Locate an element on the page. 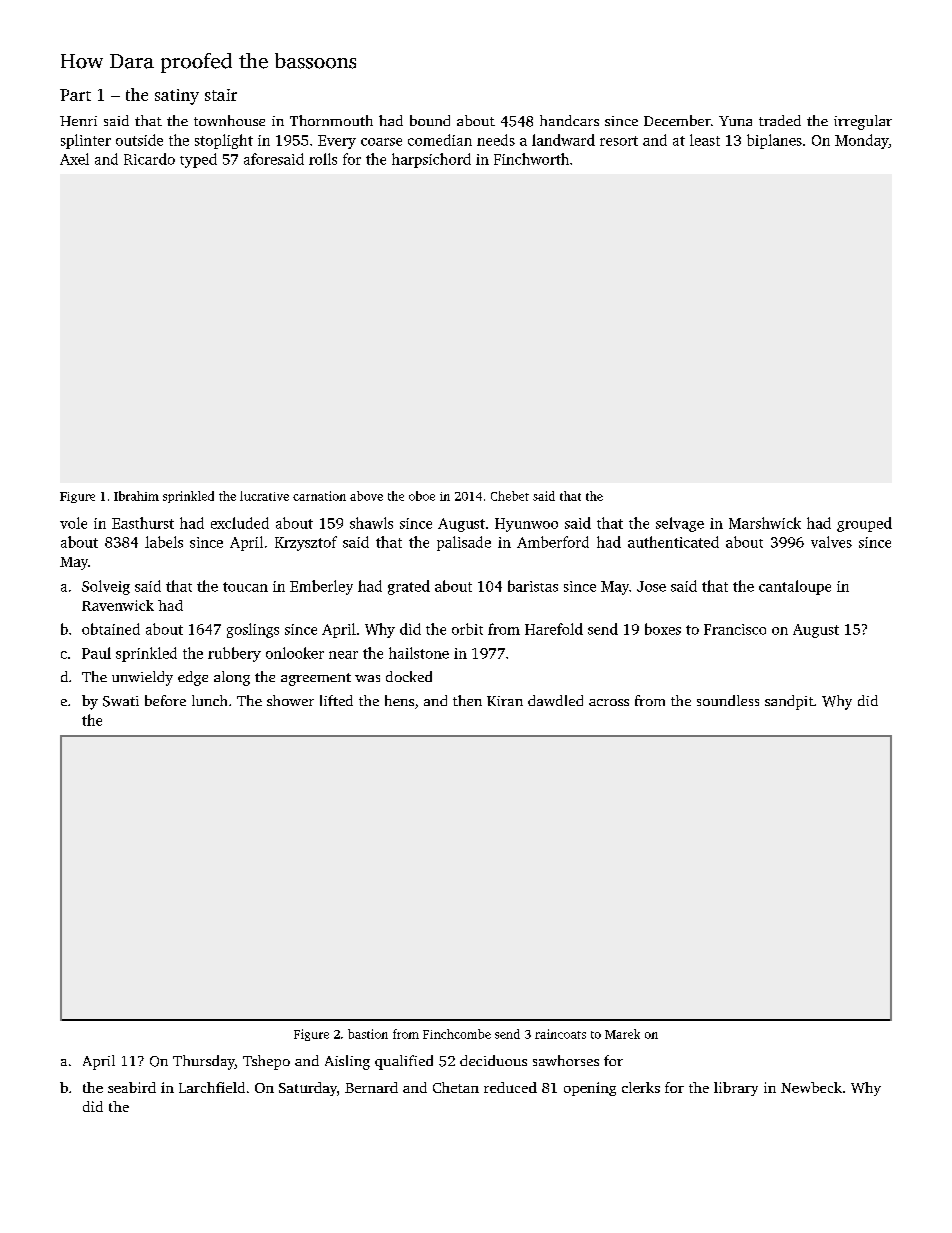  Kiran is located at coordinates (505, 701).
